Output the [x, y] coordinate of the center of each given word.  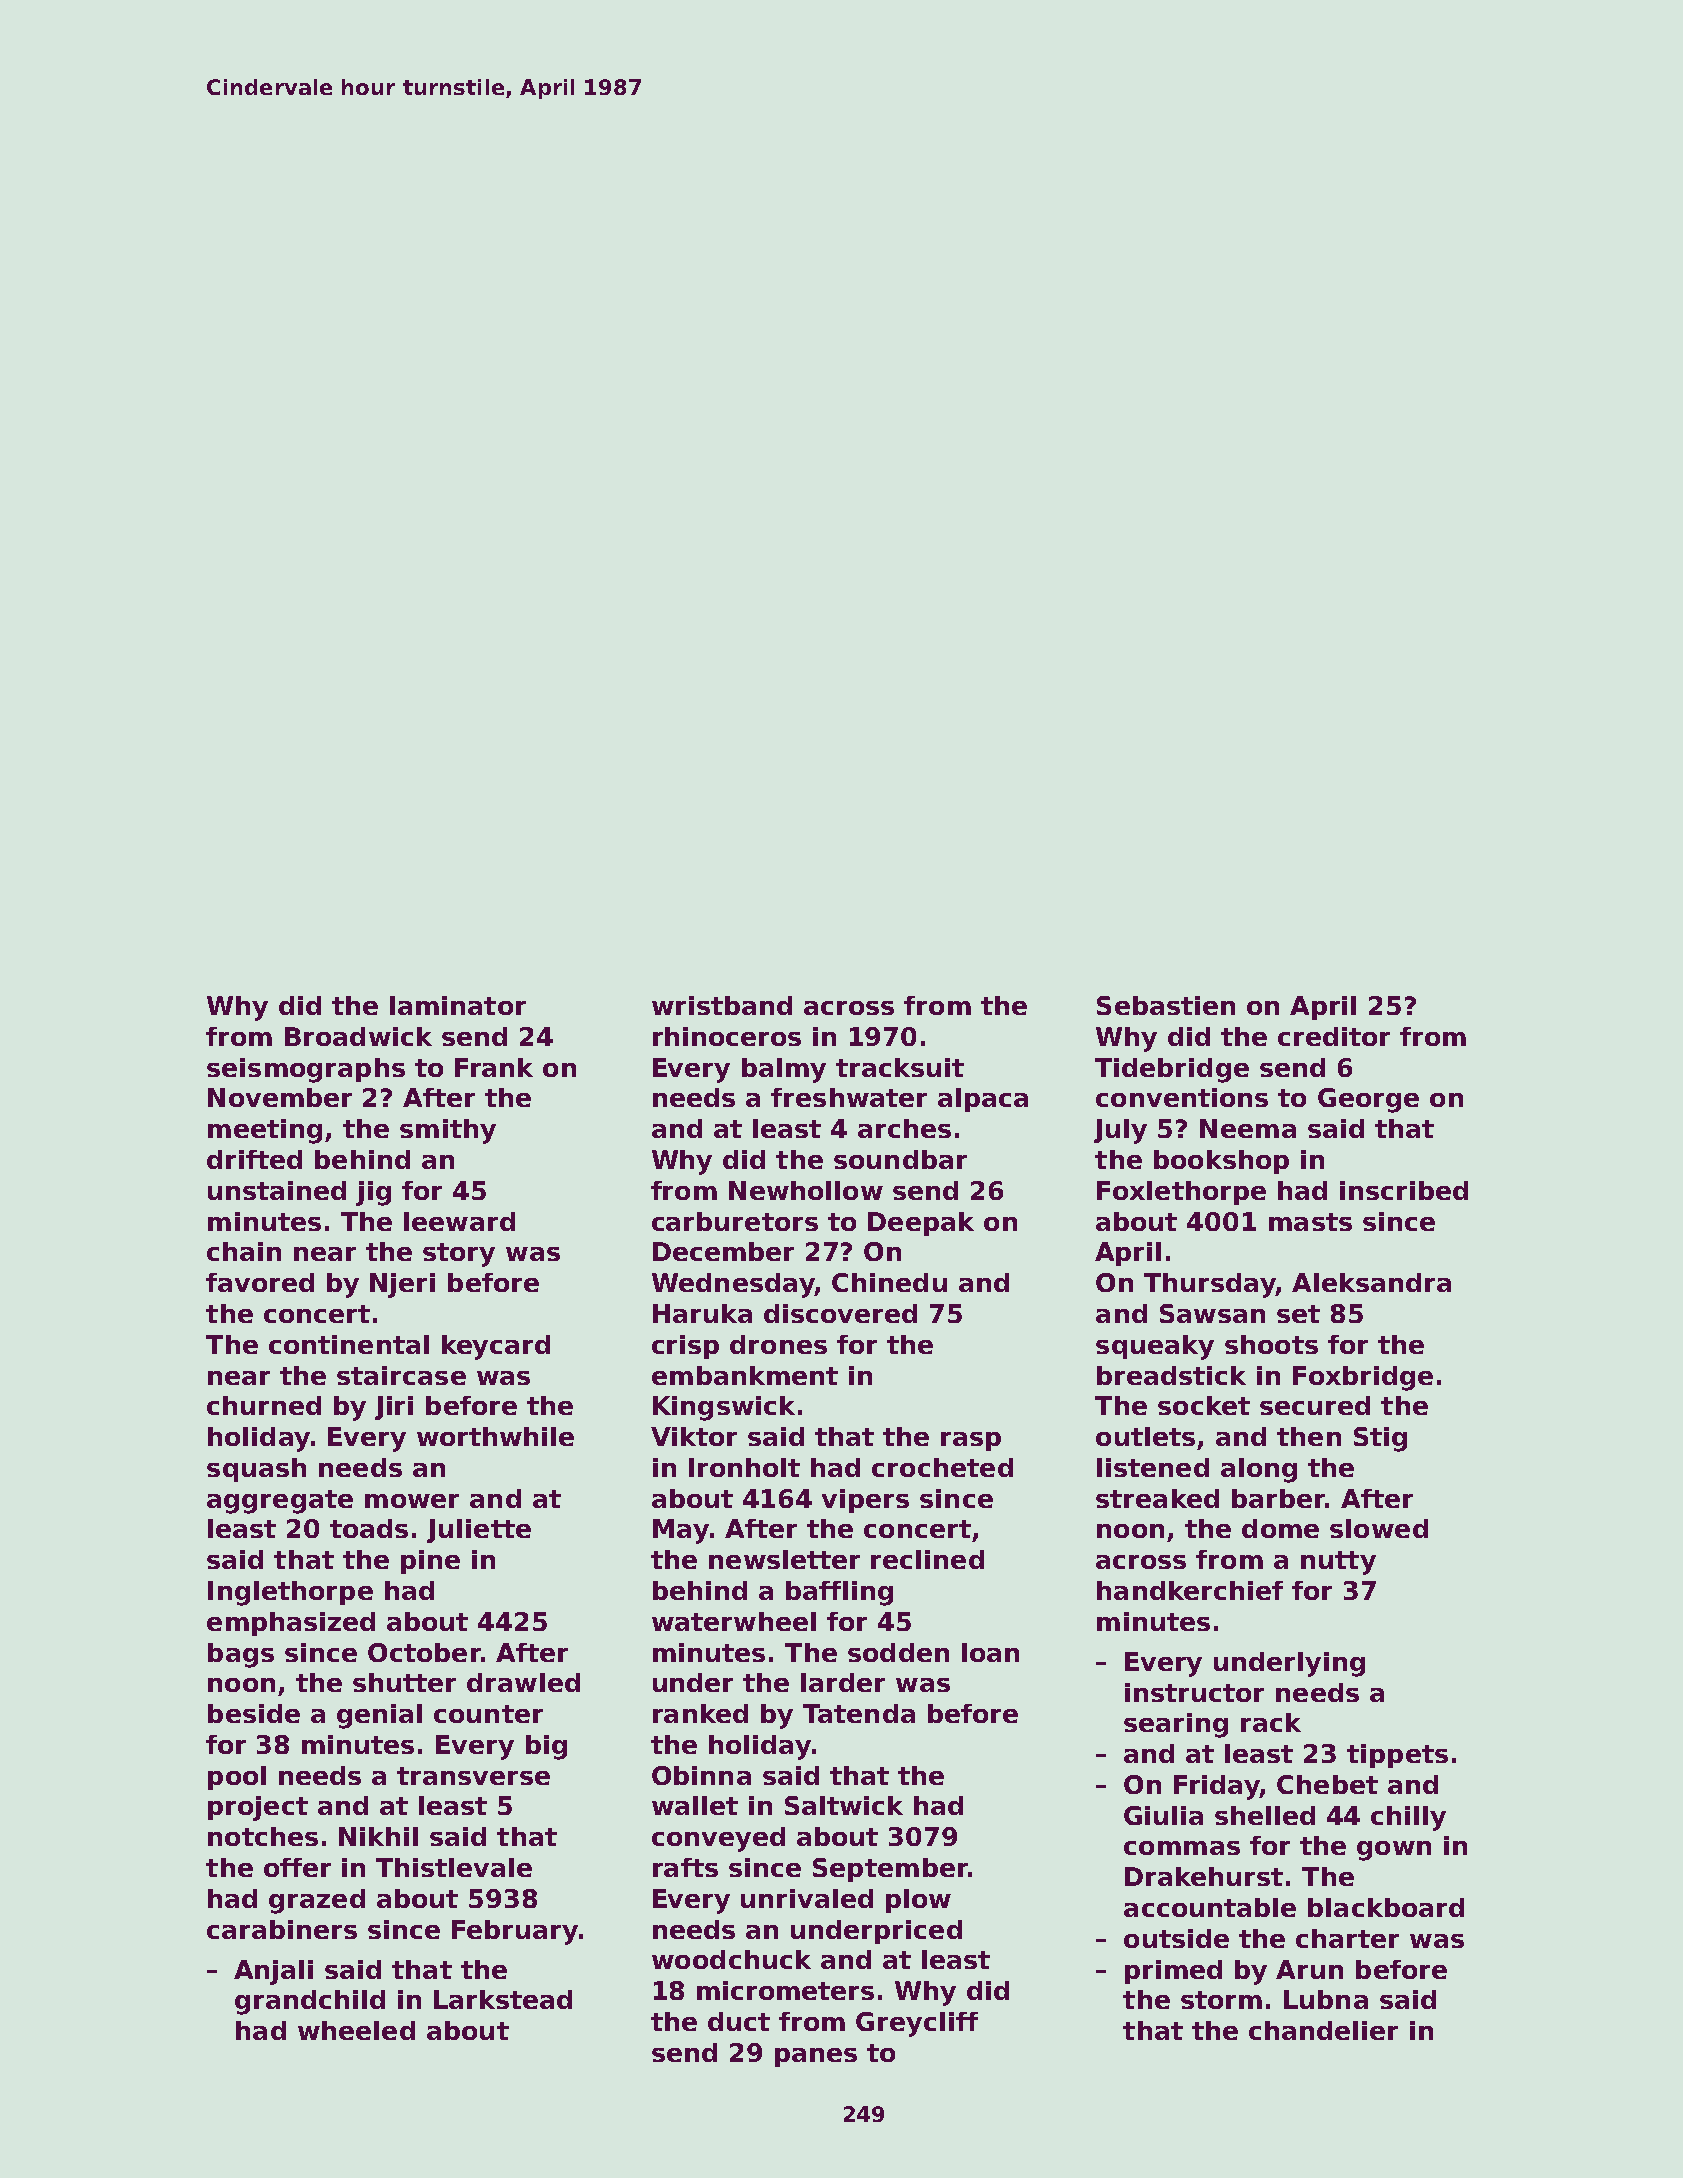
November [280, 1097]
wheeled [356, 2030]
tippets [1397, 1756]
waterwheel [734, 1621]
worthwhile [495, 1436]
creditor [1334, 1036]
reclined [927, 1559]
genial [379, 1716]
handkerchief [1190, 1590]
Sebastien [1166, 1005]
